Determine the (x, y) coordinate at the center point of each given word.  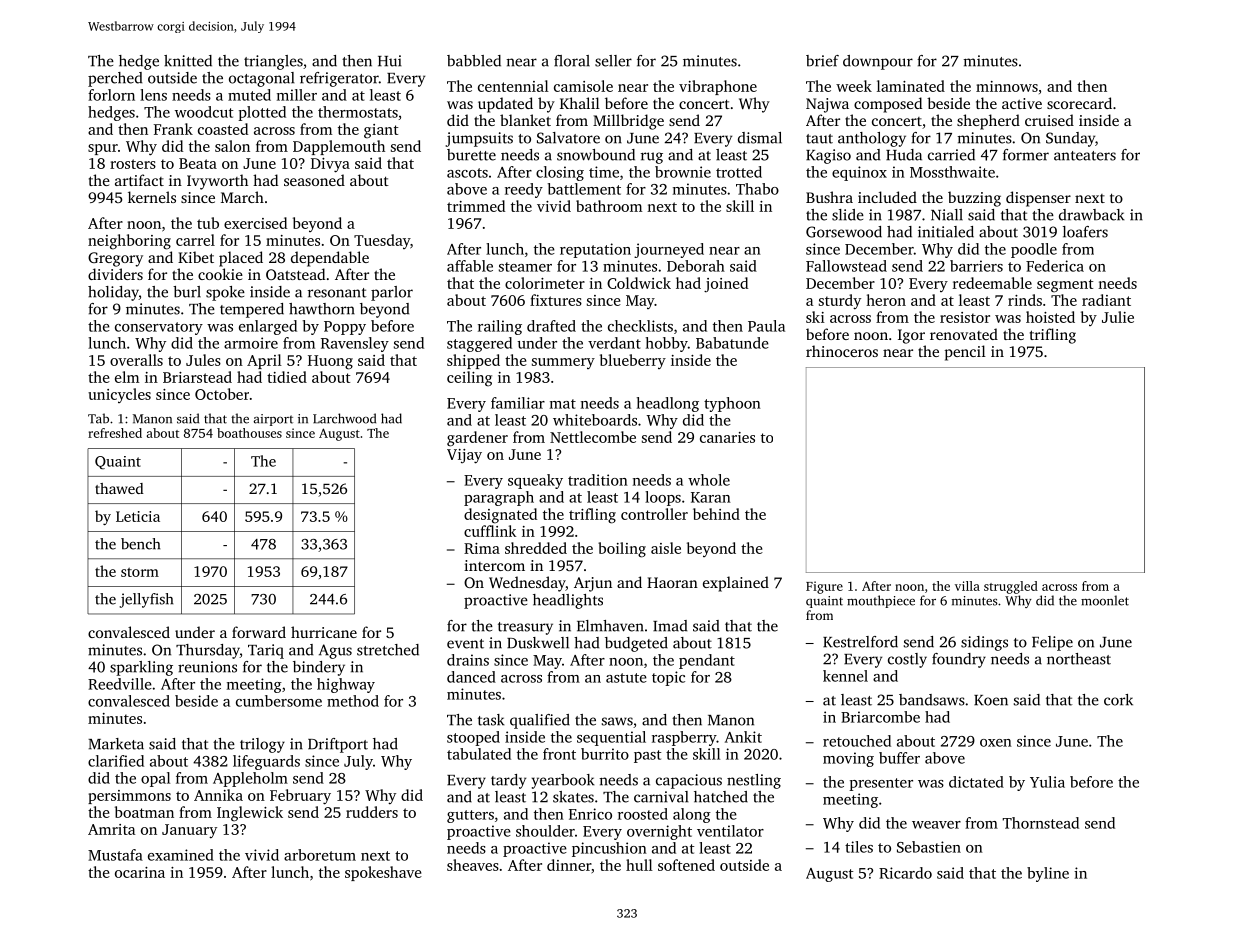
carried (951, 155)
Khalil (580, 103)
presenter (881, 784)
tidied (287, 377)
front (559, 754)
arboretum (320, 855)
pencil (965, 353)
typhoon (732, 404)
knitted (188, 61)
